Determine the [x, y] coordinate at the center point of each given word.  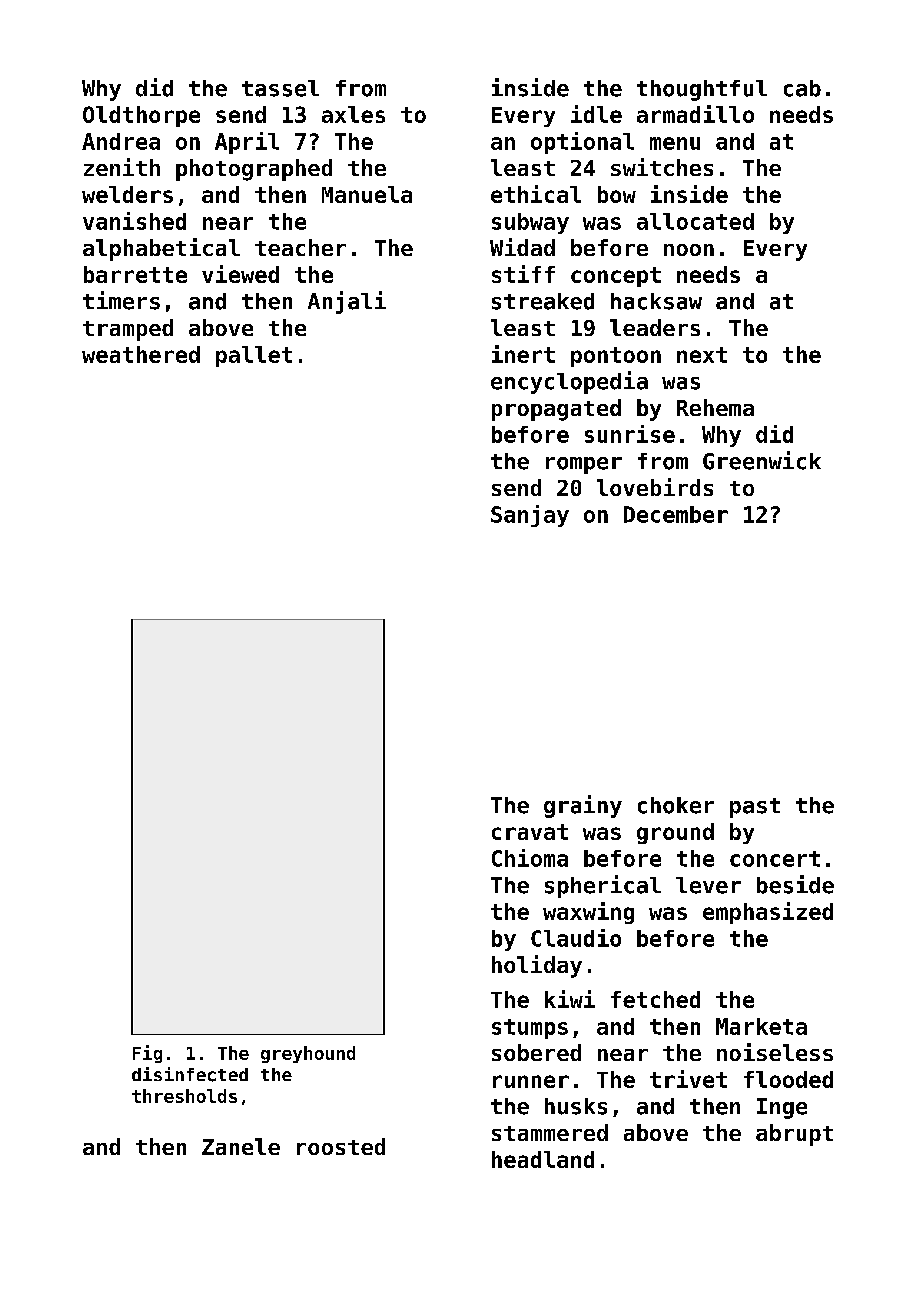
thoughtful [702, 90]
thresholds [184, 1096]
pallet [254, 356]
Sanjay [530, 516]
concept [616, 277]
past [755, 808]
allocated [695, 221]
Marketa [761, 1026]
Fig [147, 1054]
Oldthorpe [141, 116]
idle [596, 114]
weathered [141, 354]
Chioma [530, 858]
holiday [537, 966]
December [676, 514]
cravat [530, 832]
